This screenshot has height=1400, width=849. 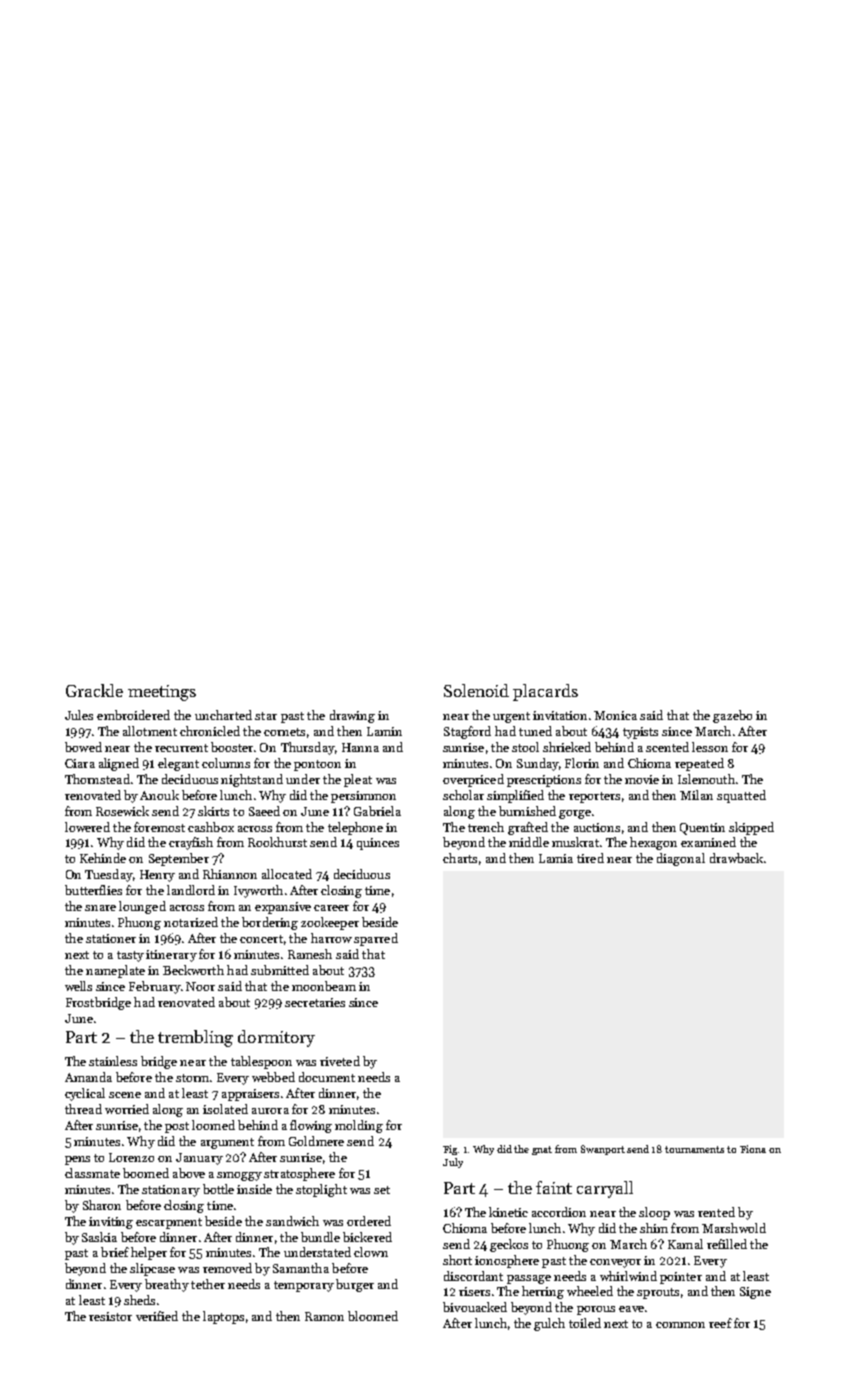 I want to click on laptops, so click(x=223, y=1317).
